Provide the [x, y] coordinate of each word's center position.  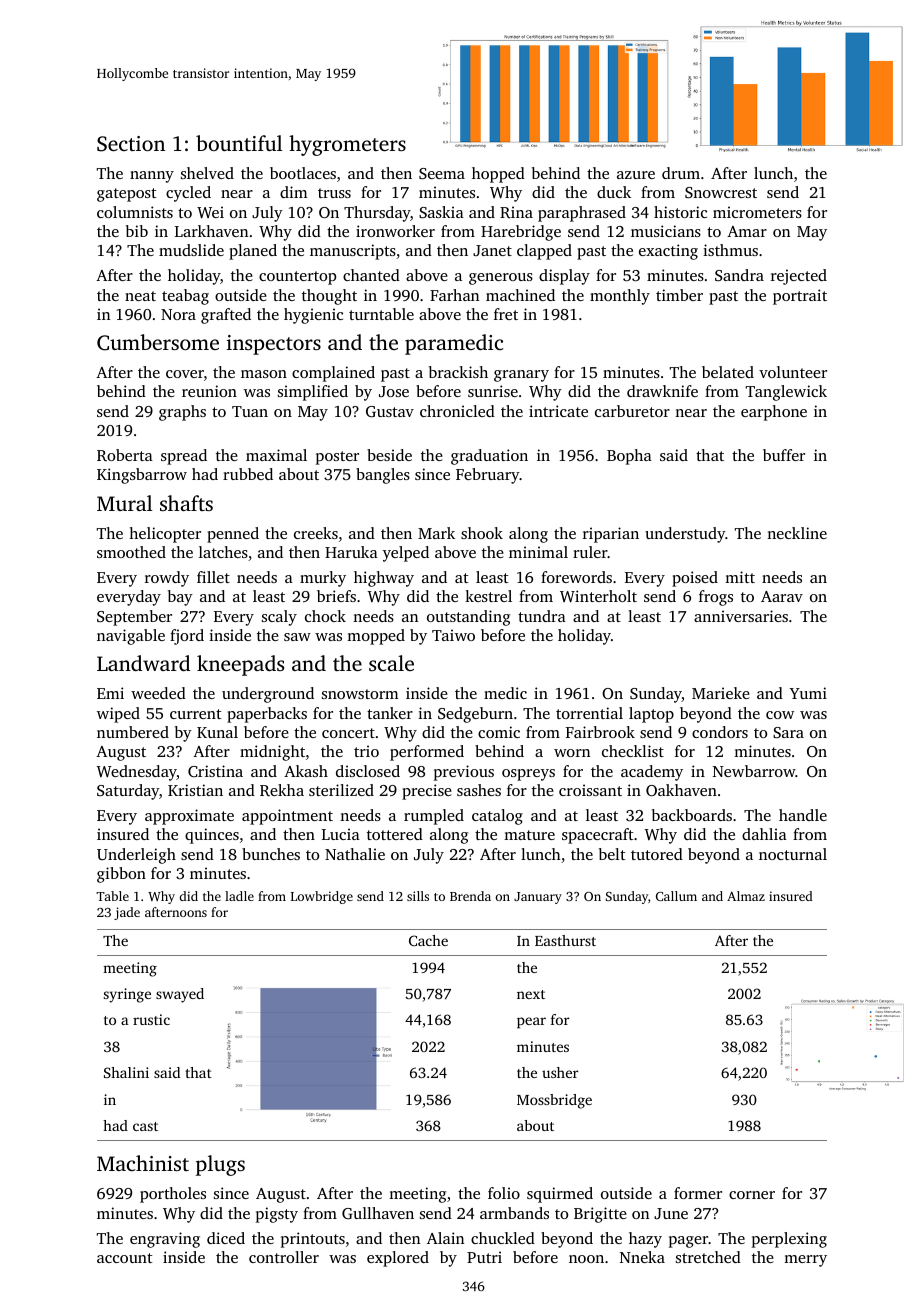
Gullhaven [378, 1213]
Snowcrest [721, 192]
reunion [209, 391]
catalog [497, 817]
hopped [498, 175]
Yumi [808, 693]
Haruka [351, 552]
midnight [272, 753]
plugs [220, 1165]
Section [131, 144]
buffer [784, 455]
